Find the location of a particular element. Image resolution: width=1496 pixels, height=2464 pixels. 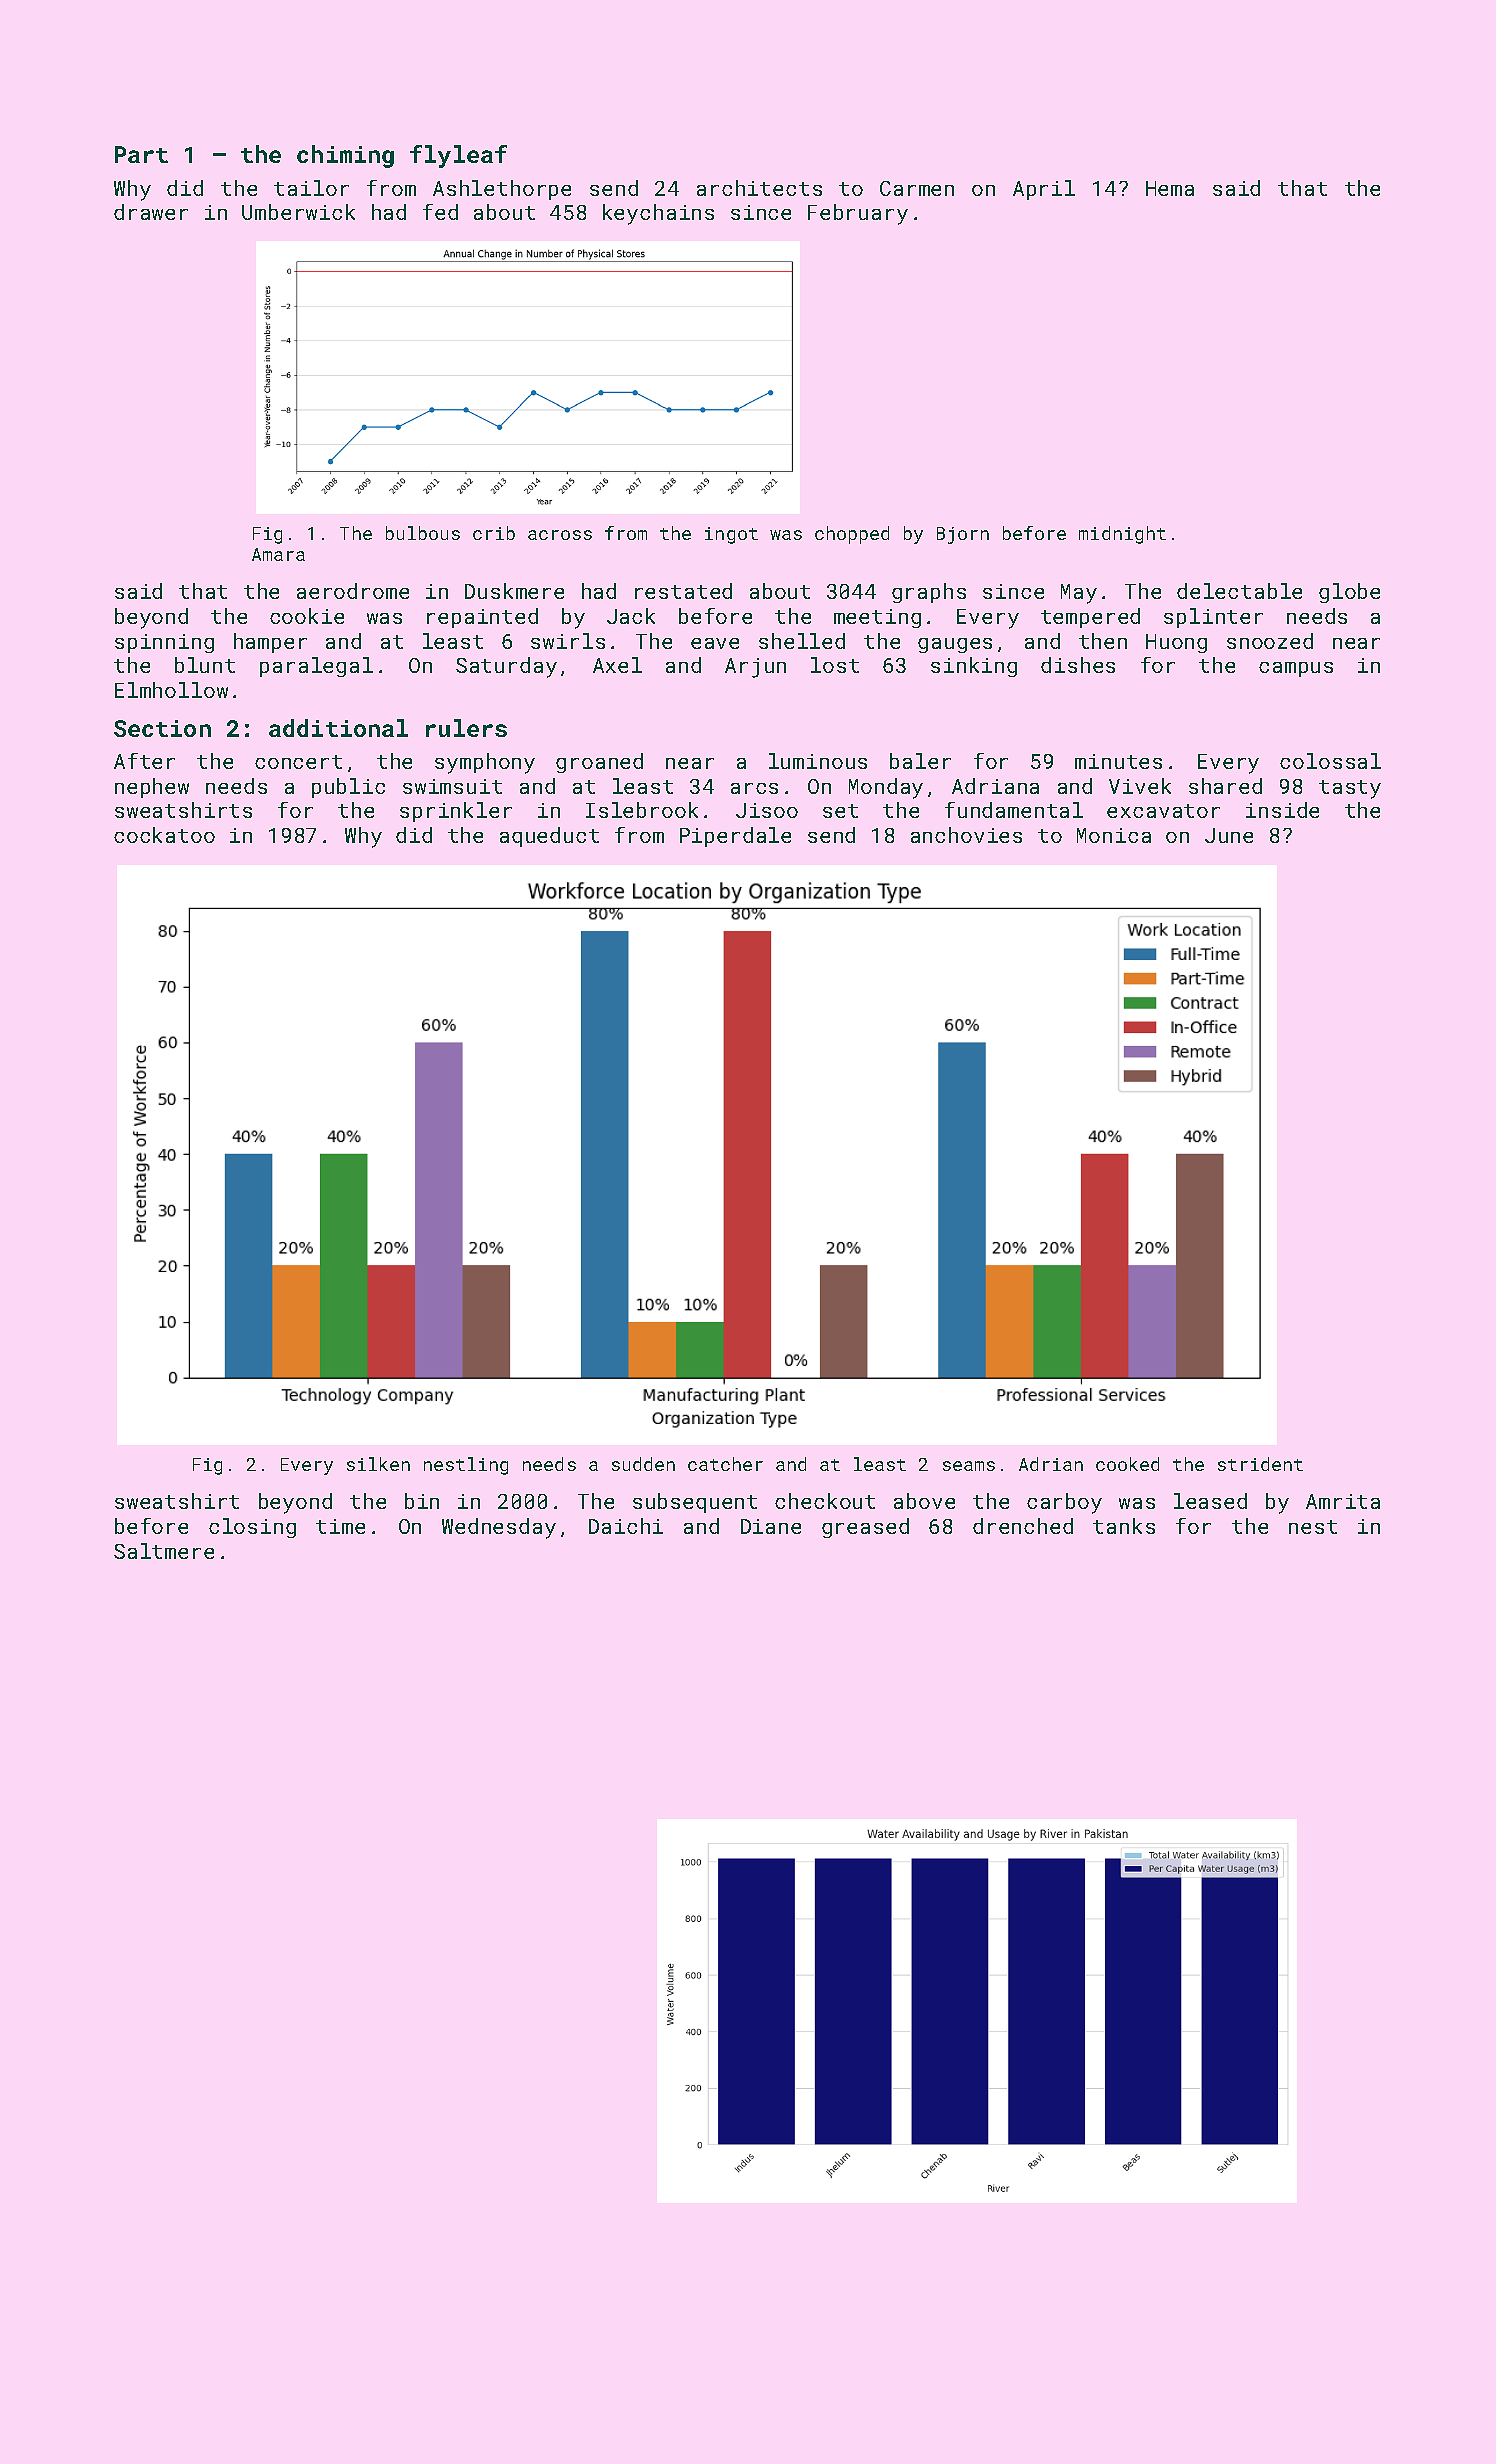

Amrita is located at coordinates (1343, 1501).
